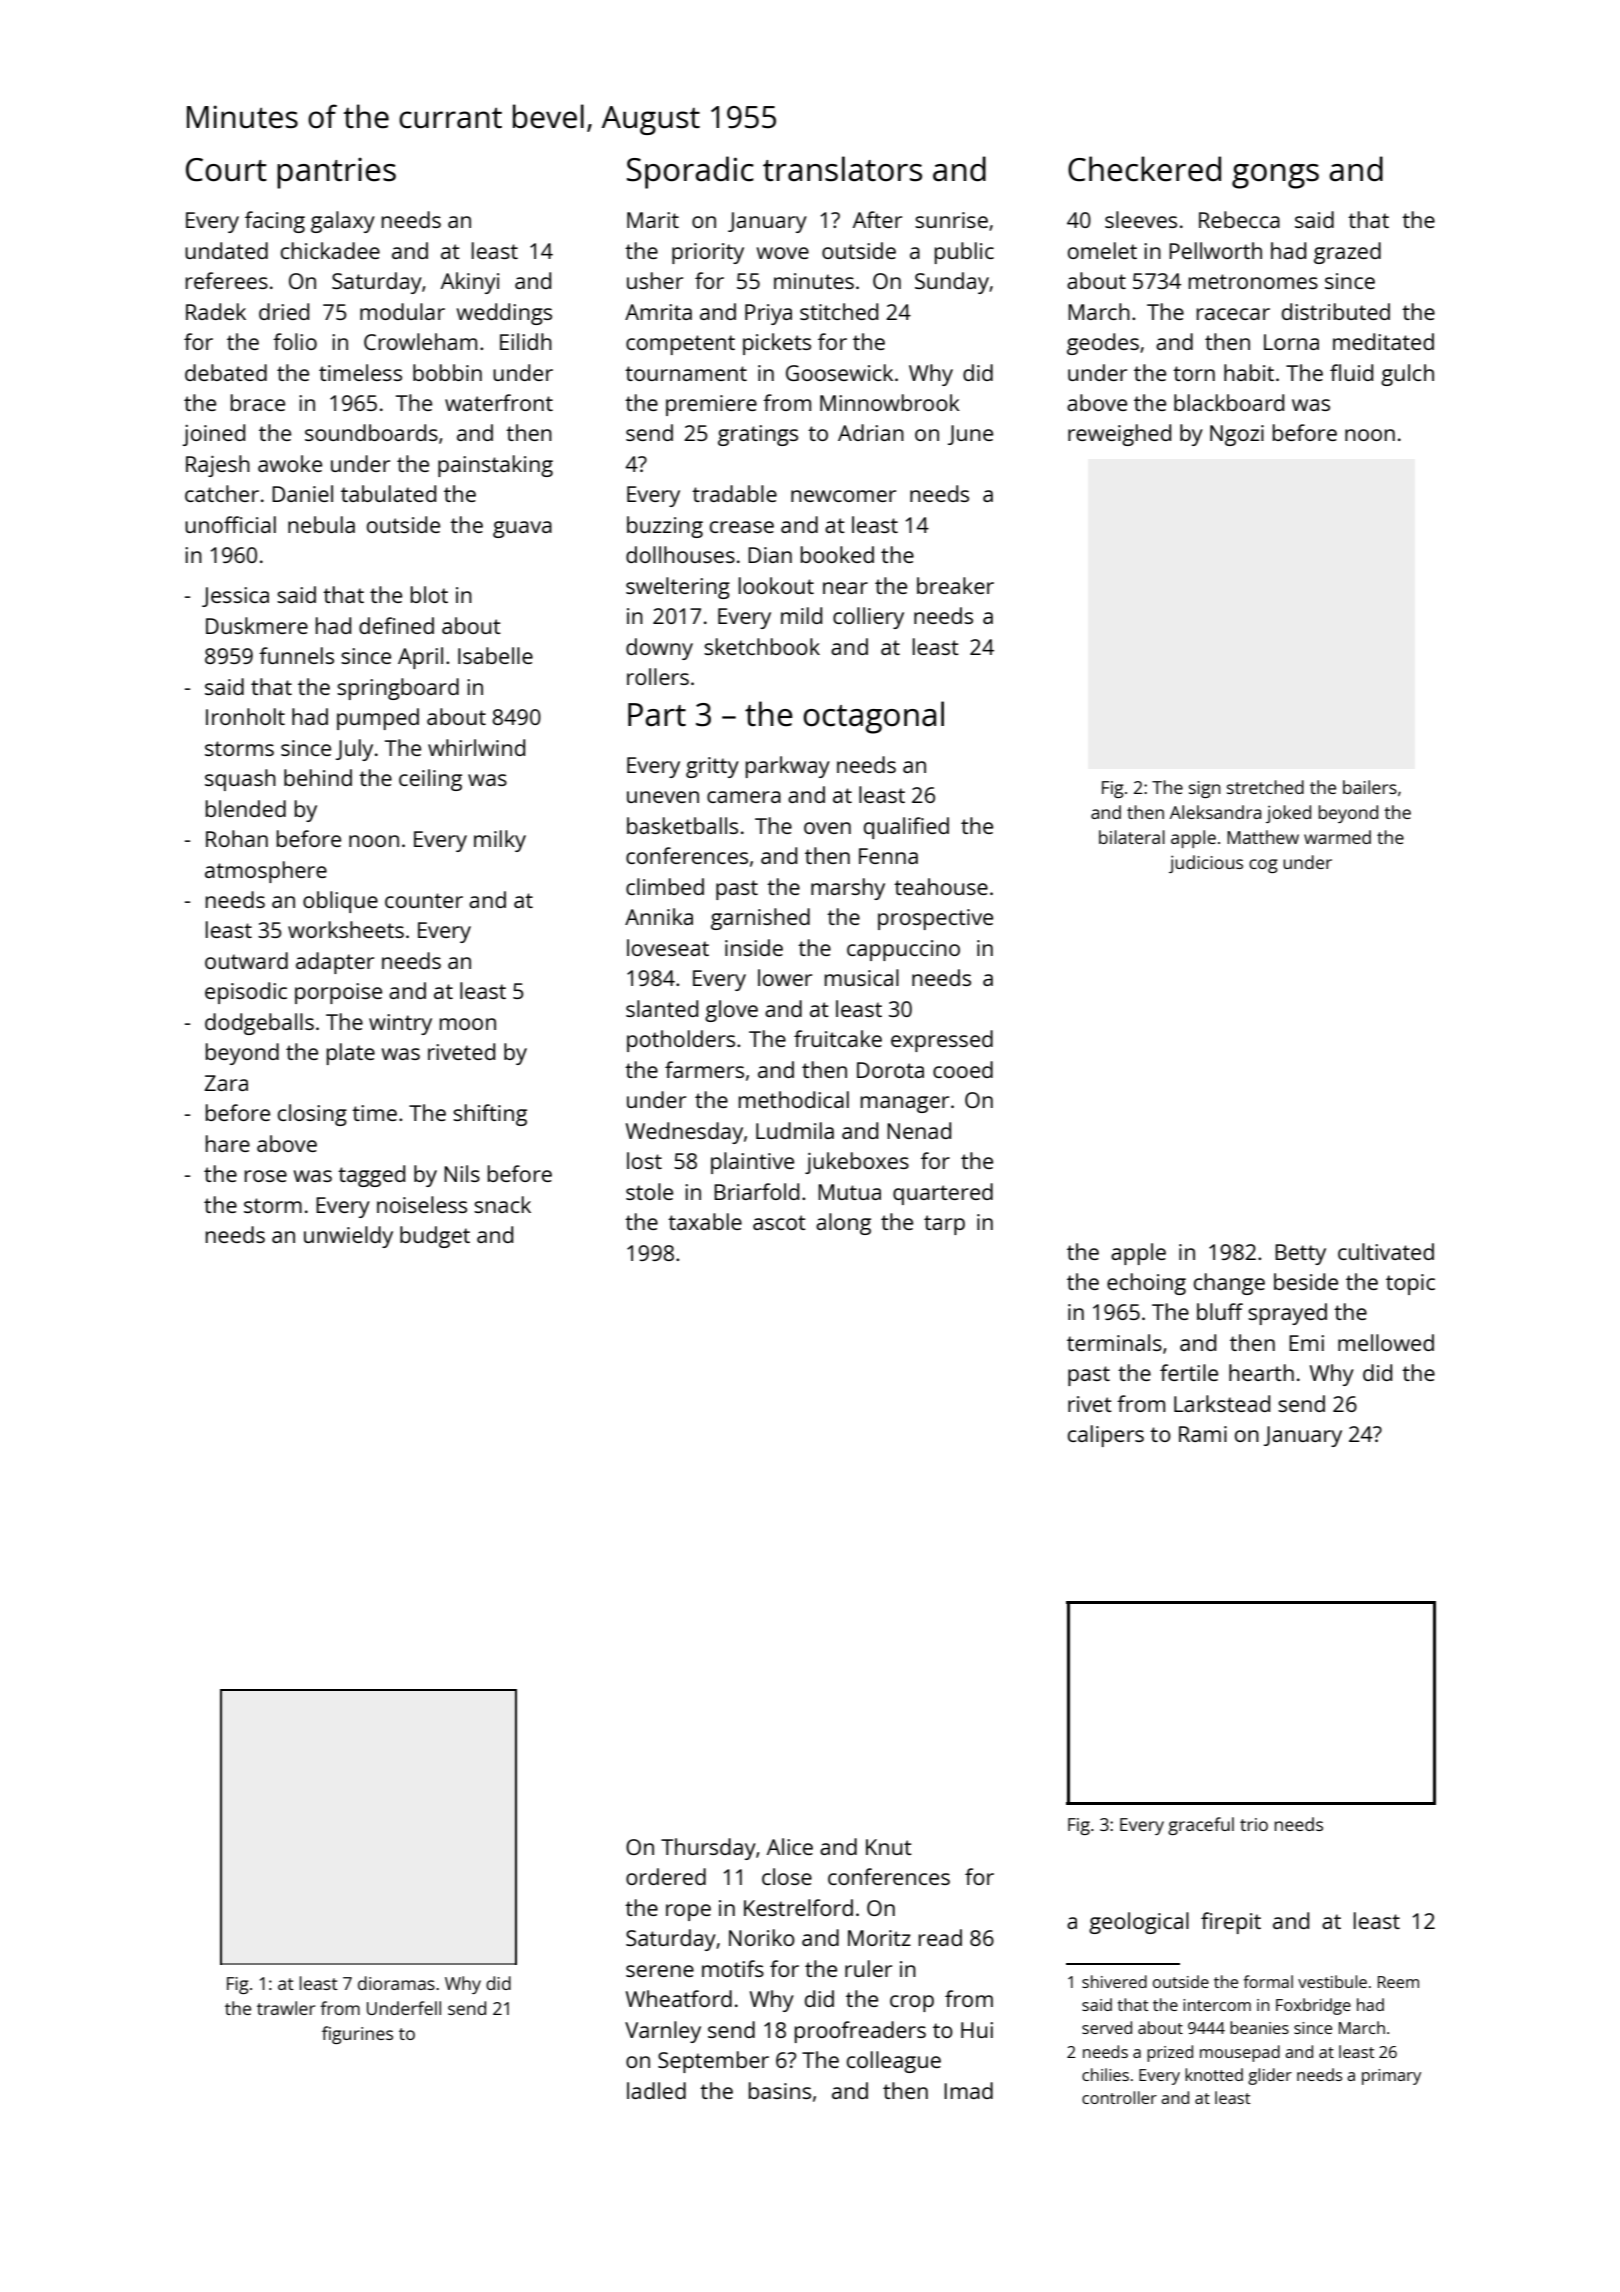 The height and width of the image is (2292, 1620). I want to click on unwieldy, so click(348, 1237).
